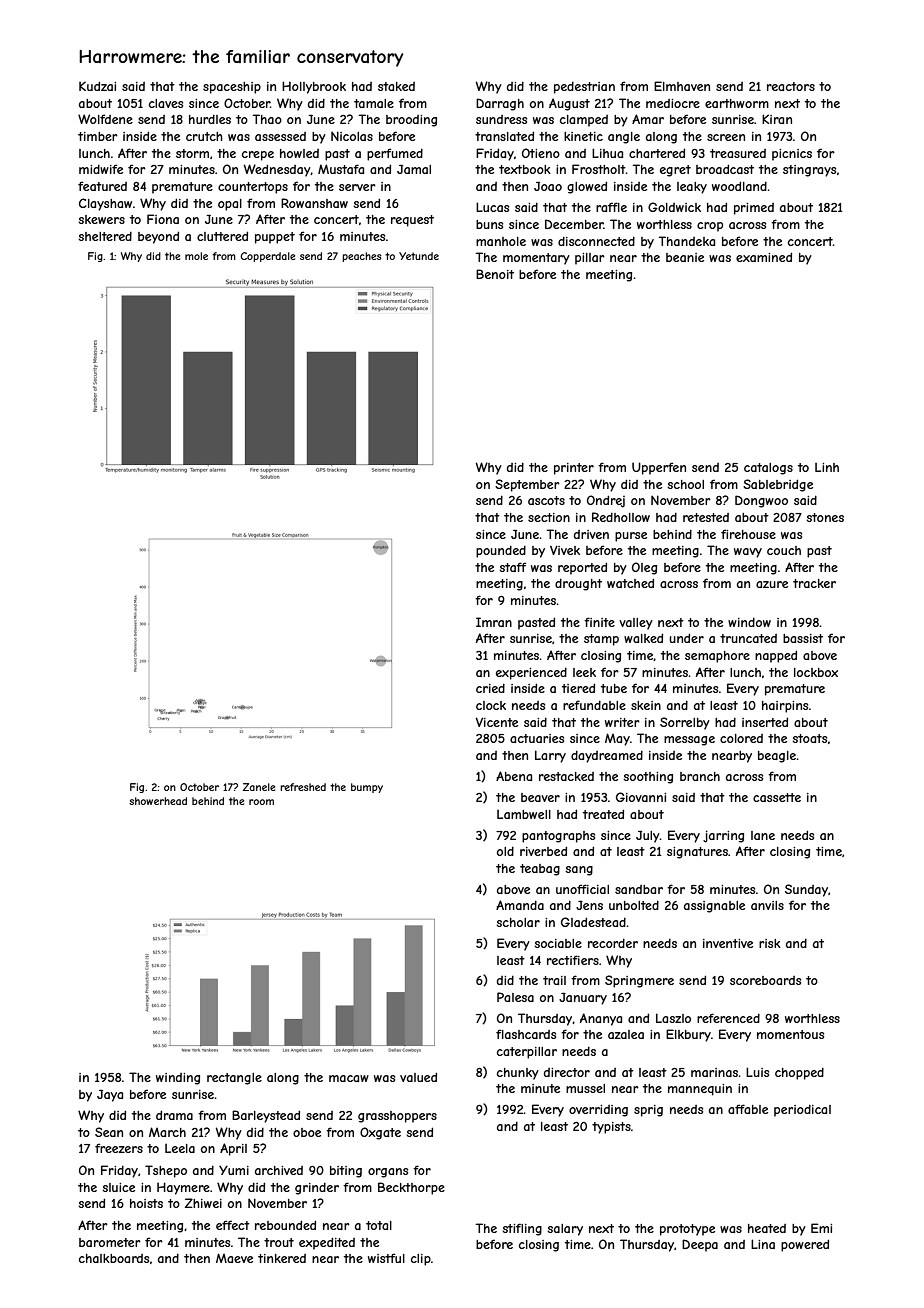 Image resolution: width=924 pixels, height=1308 pixels. I want to click on Goldwick, so click(674, 207).
